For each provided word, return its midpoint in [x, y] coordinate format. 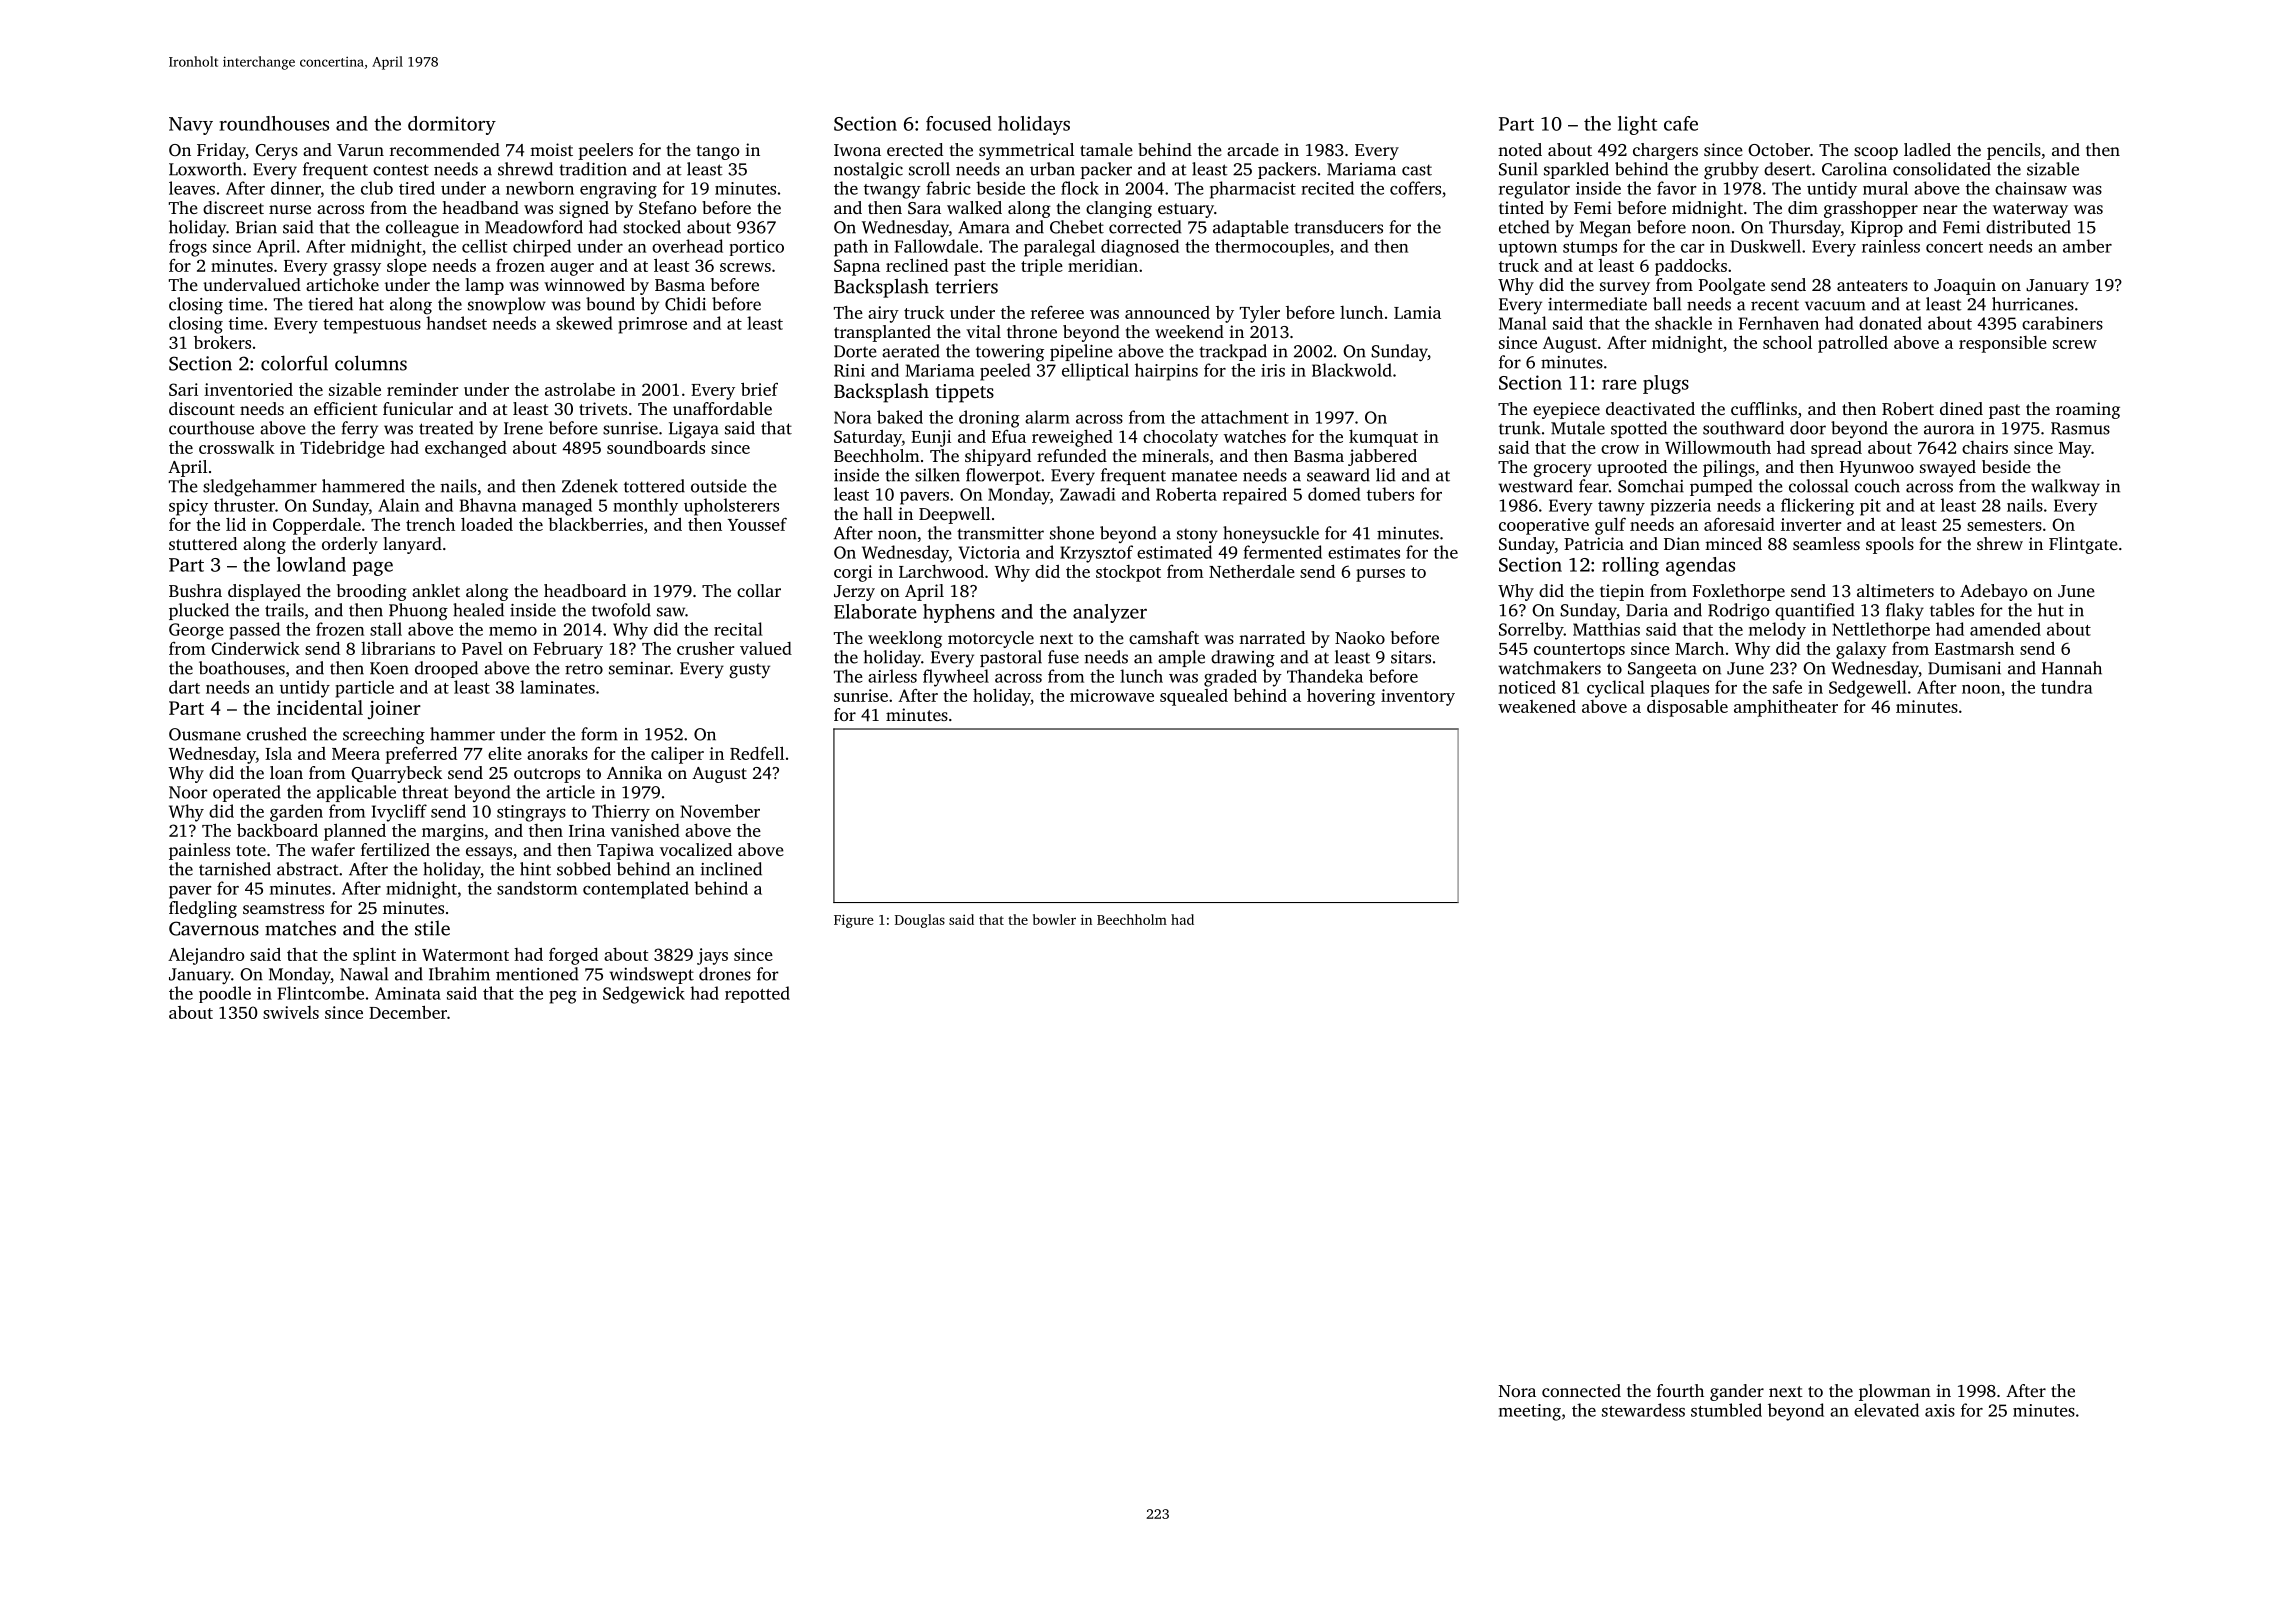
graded [1230, 678]
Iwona [857, 150]
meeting [1530, 1412]
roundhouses [274, 123]
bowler [1054, 919]
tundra [2066, 687]
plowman [1895, 1392]
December [408, 1012]
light [1637, 125]
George [196, 631]
